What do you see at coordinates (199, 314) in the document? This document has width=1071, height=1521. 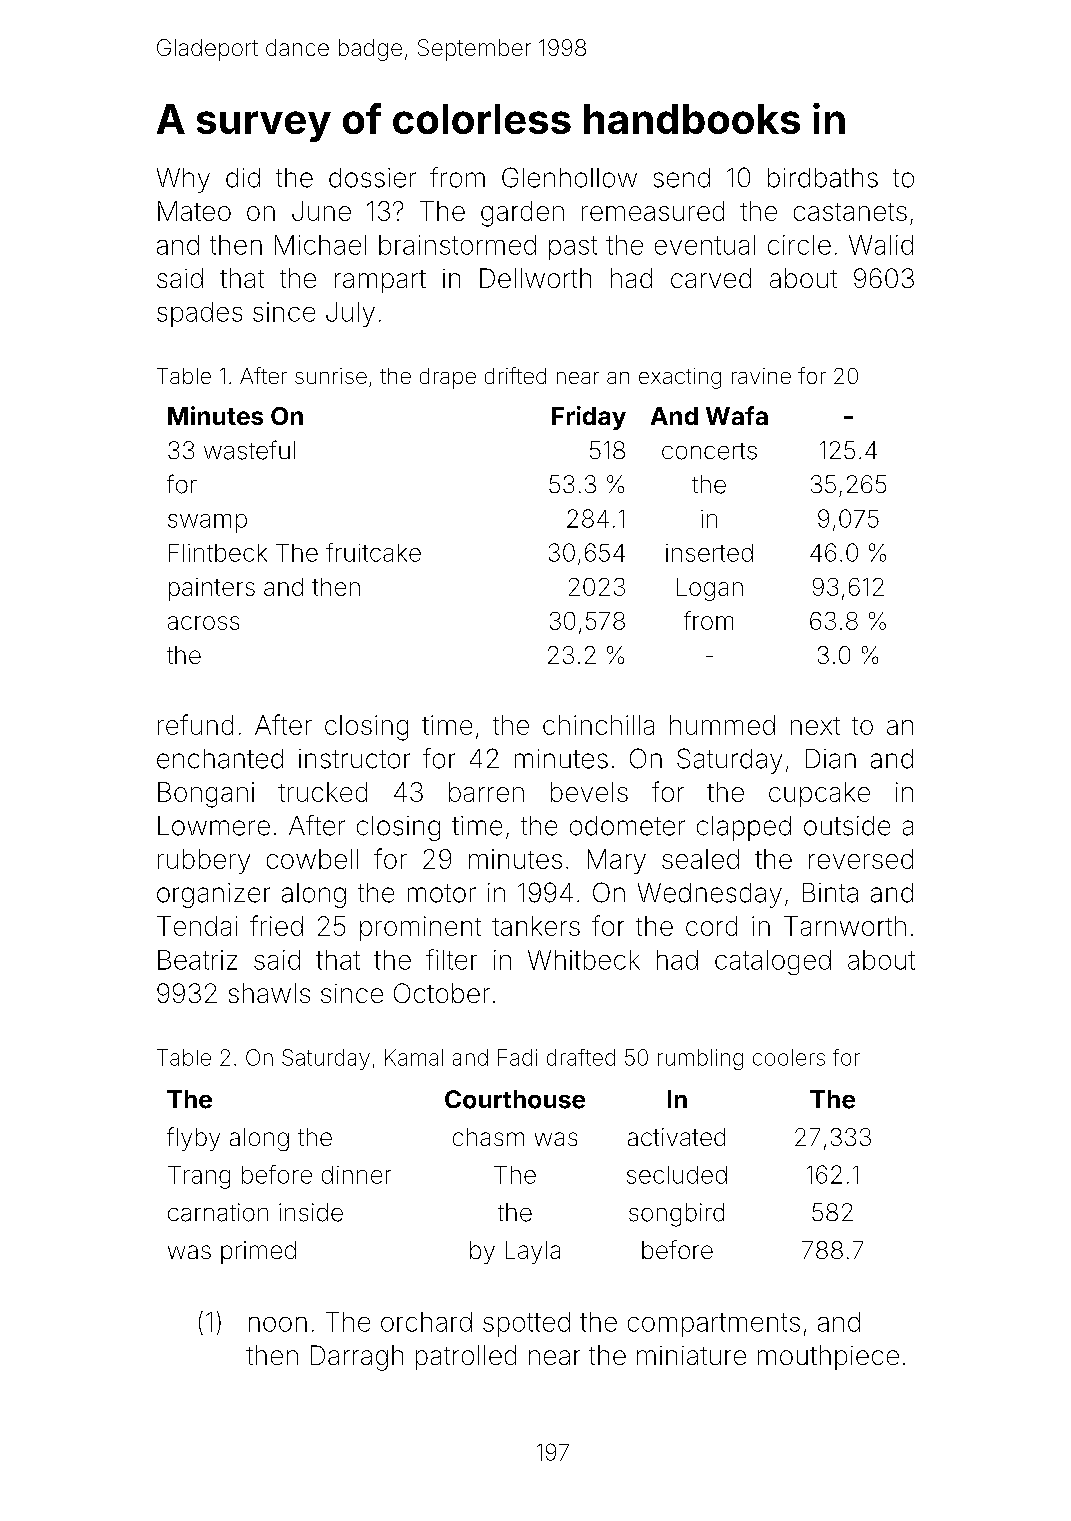 I see `spades` at bounding box center [199, 314].
